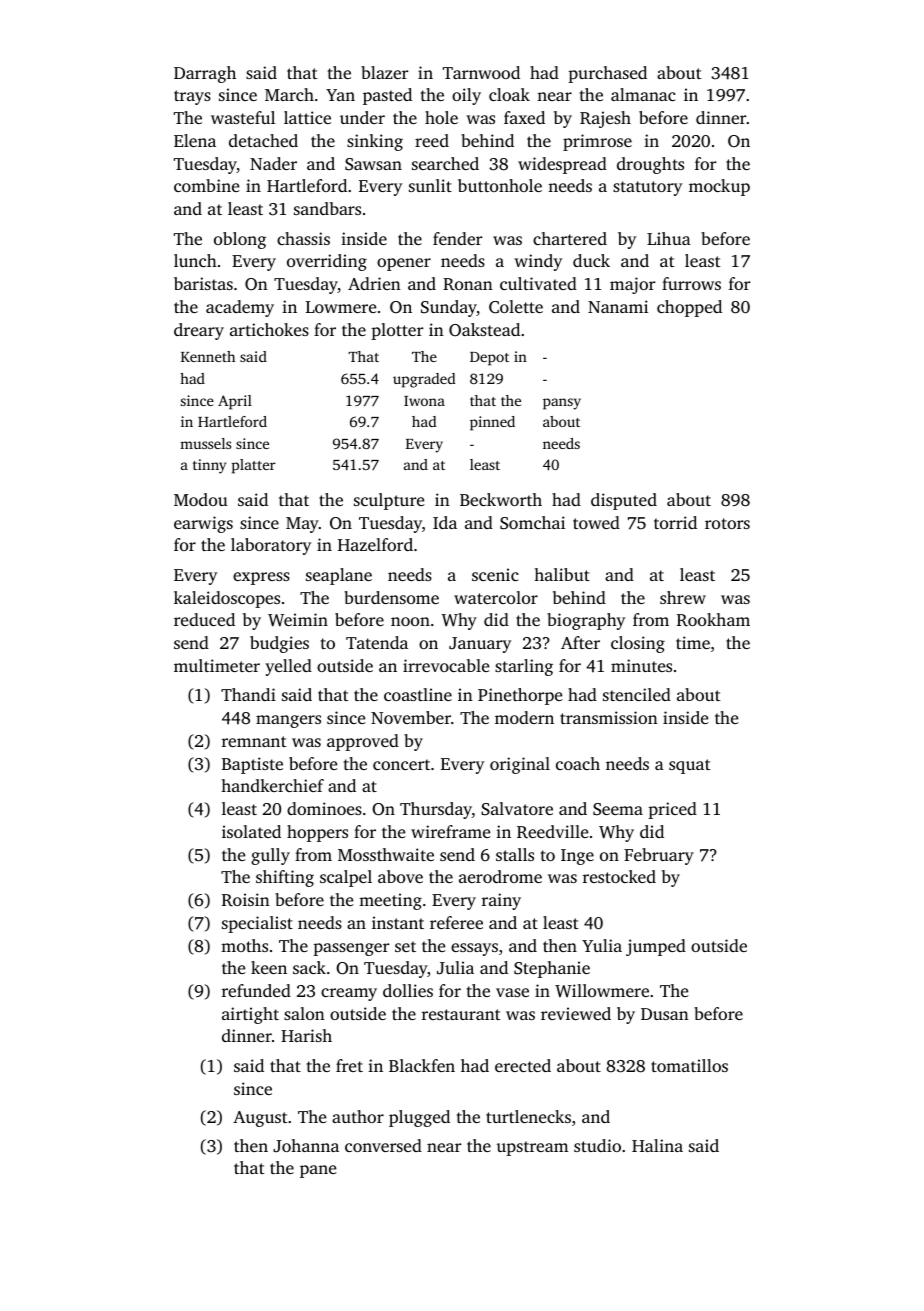 The width and height of the screenshot is (924, 1311). I want to click on mockup, so click(719, 187).
